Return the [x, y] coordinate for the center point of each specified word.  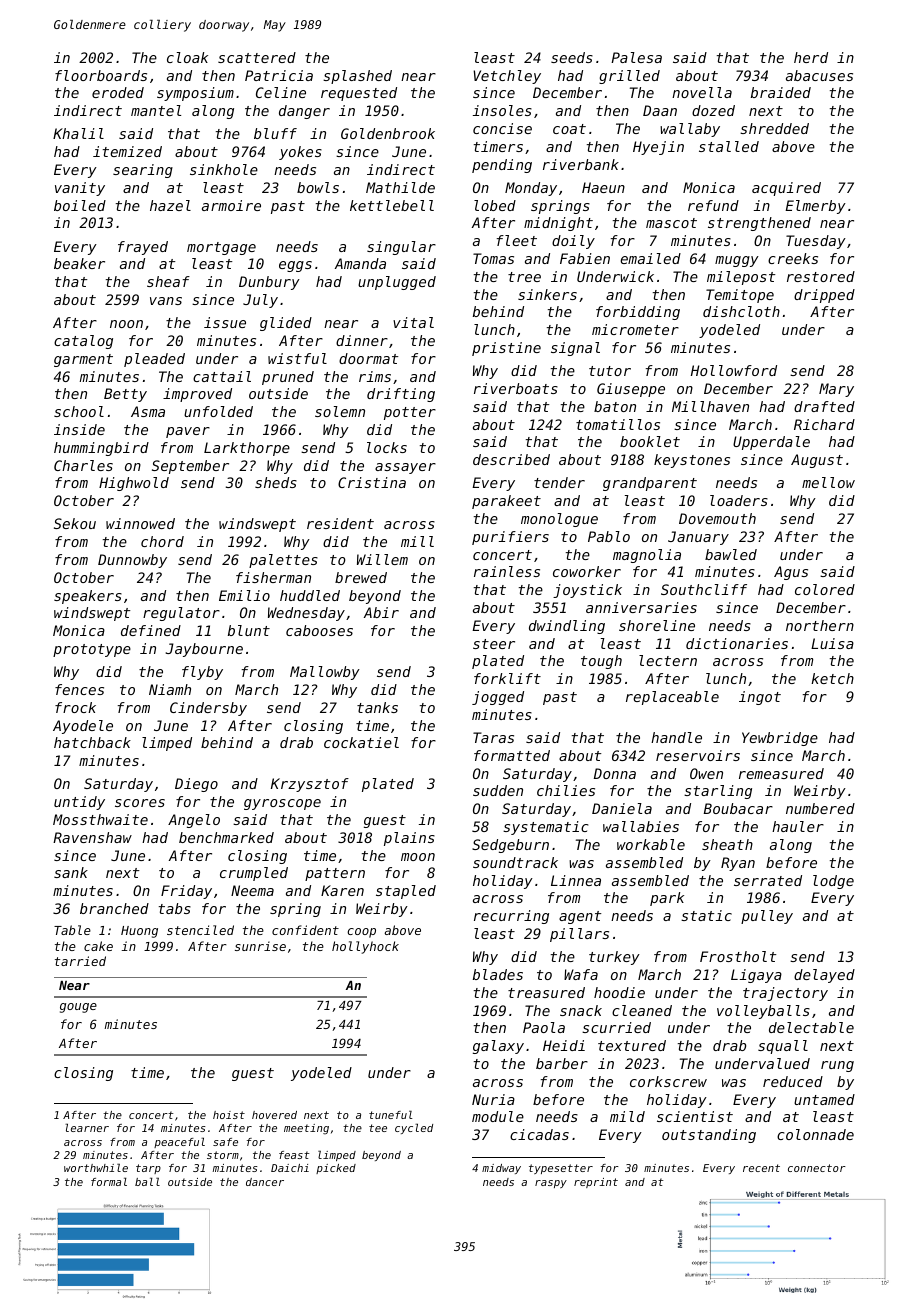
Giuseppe [631, 390]
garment [83, 360]
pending [502, 166]
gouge [78, 1008]
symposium [195, 94]
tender [559, 482]
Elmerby [815, 207]
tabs [175, 908]
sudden [498, 790]
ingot [760, 698]
